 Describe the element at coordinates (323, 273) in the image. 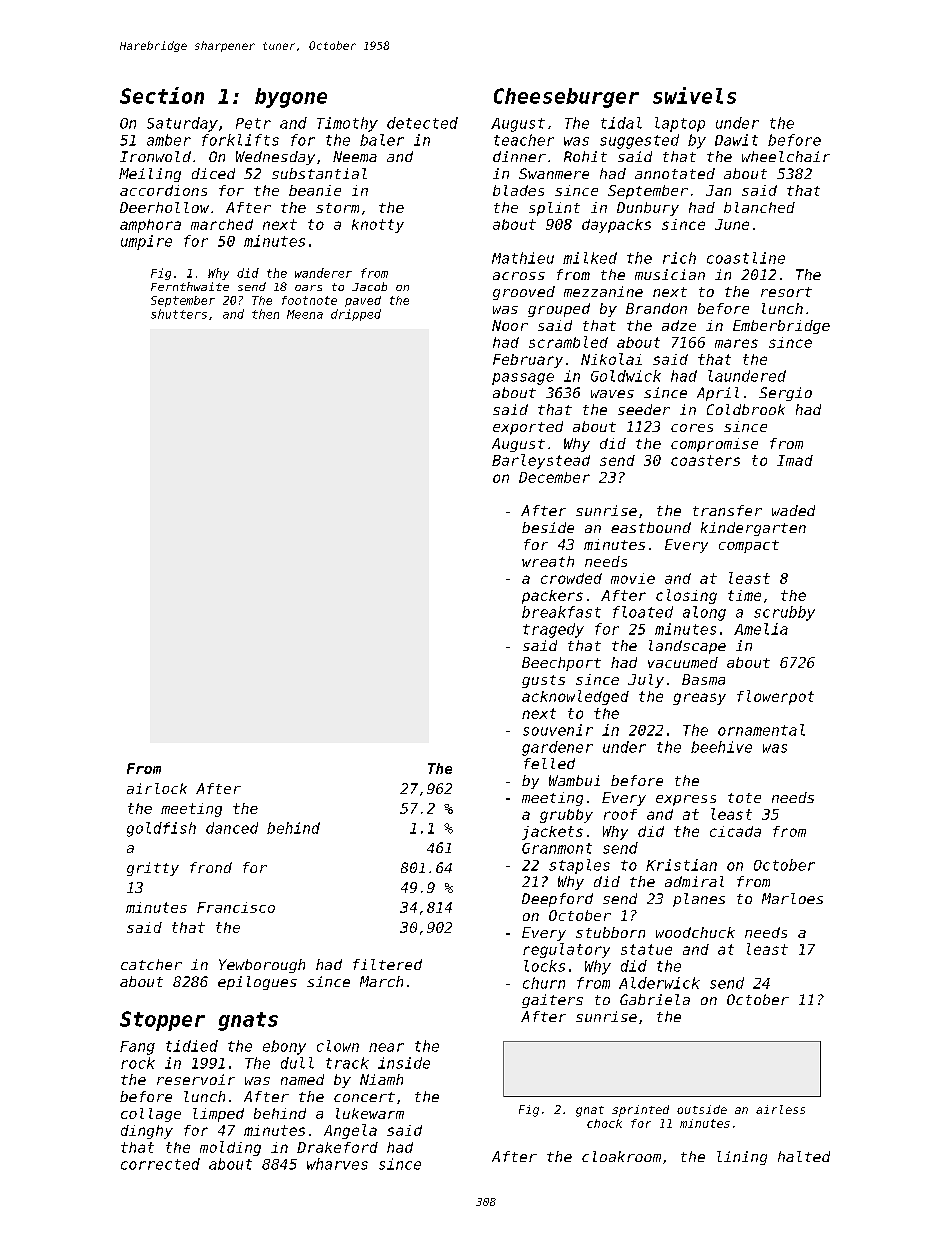

I see `wanderer` at that location.
